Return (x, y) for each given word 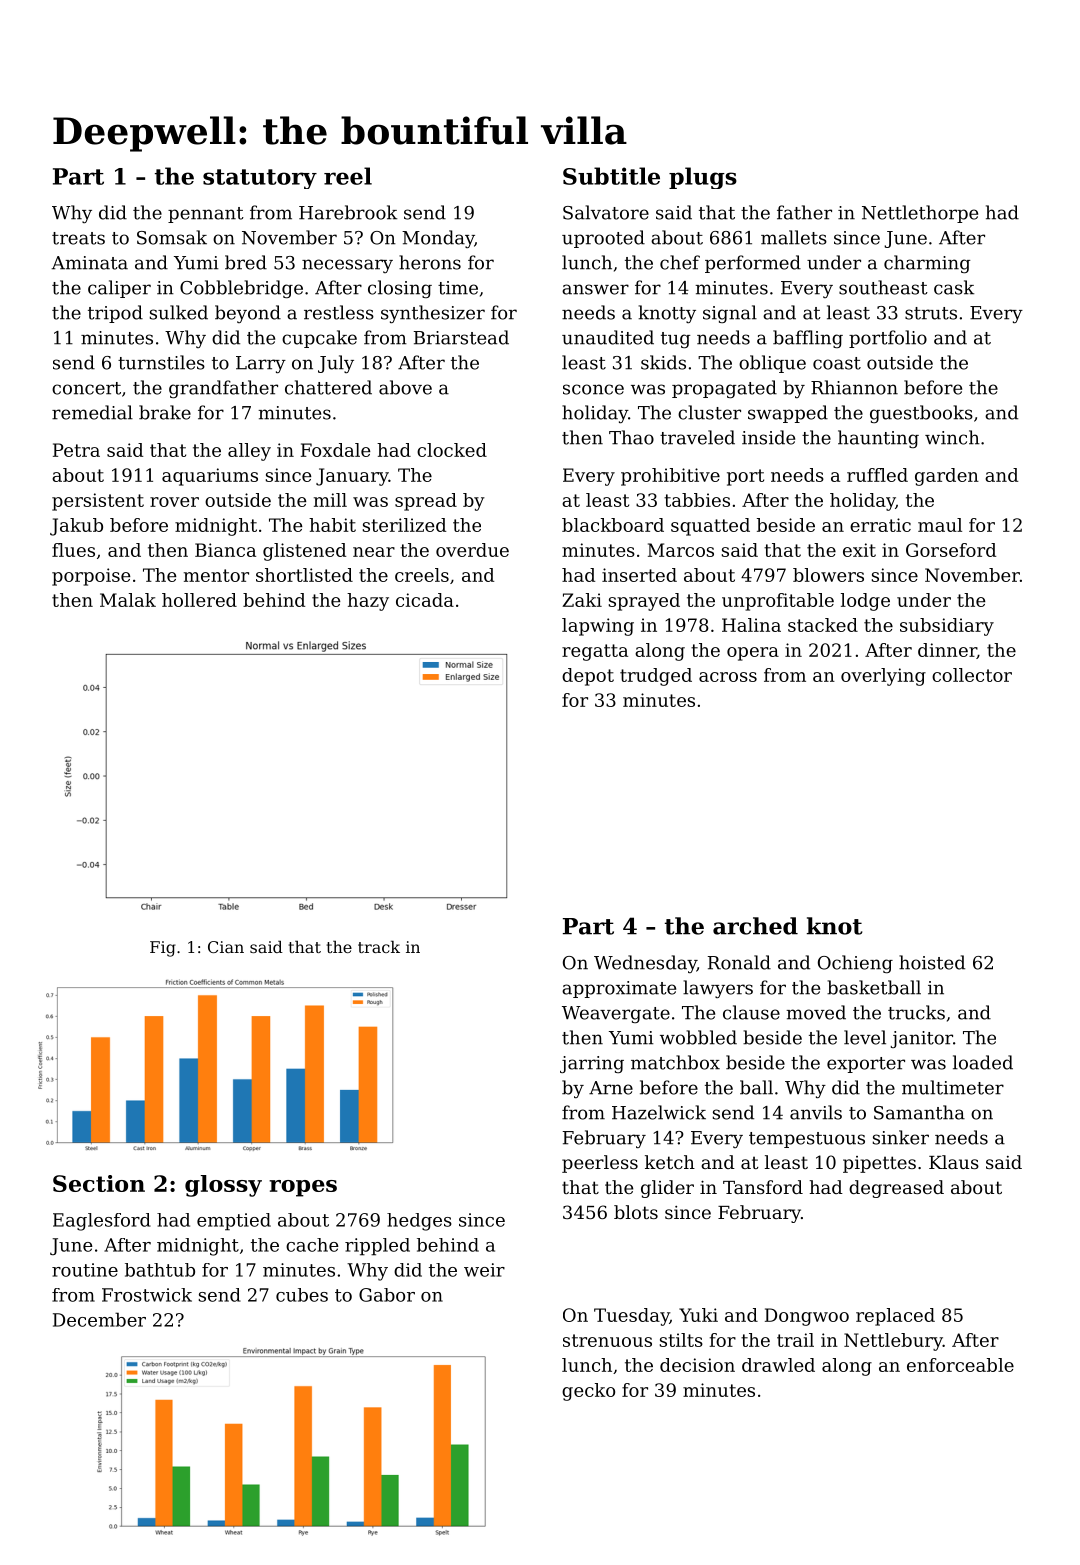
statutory (260, 179)
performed (753, 264)
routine (85, 1270)
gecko (588, 1392)
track (379, 946)
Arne (611, 1088)
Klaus (954, 1162)
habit (332, 525)
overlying (883, 677)
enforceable (960, 1365)
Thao (631, 437)
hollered (199, 600)
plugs (703, 178)
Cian (226, 947)
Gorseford (951, 550)
